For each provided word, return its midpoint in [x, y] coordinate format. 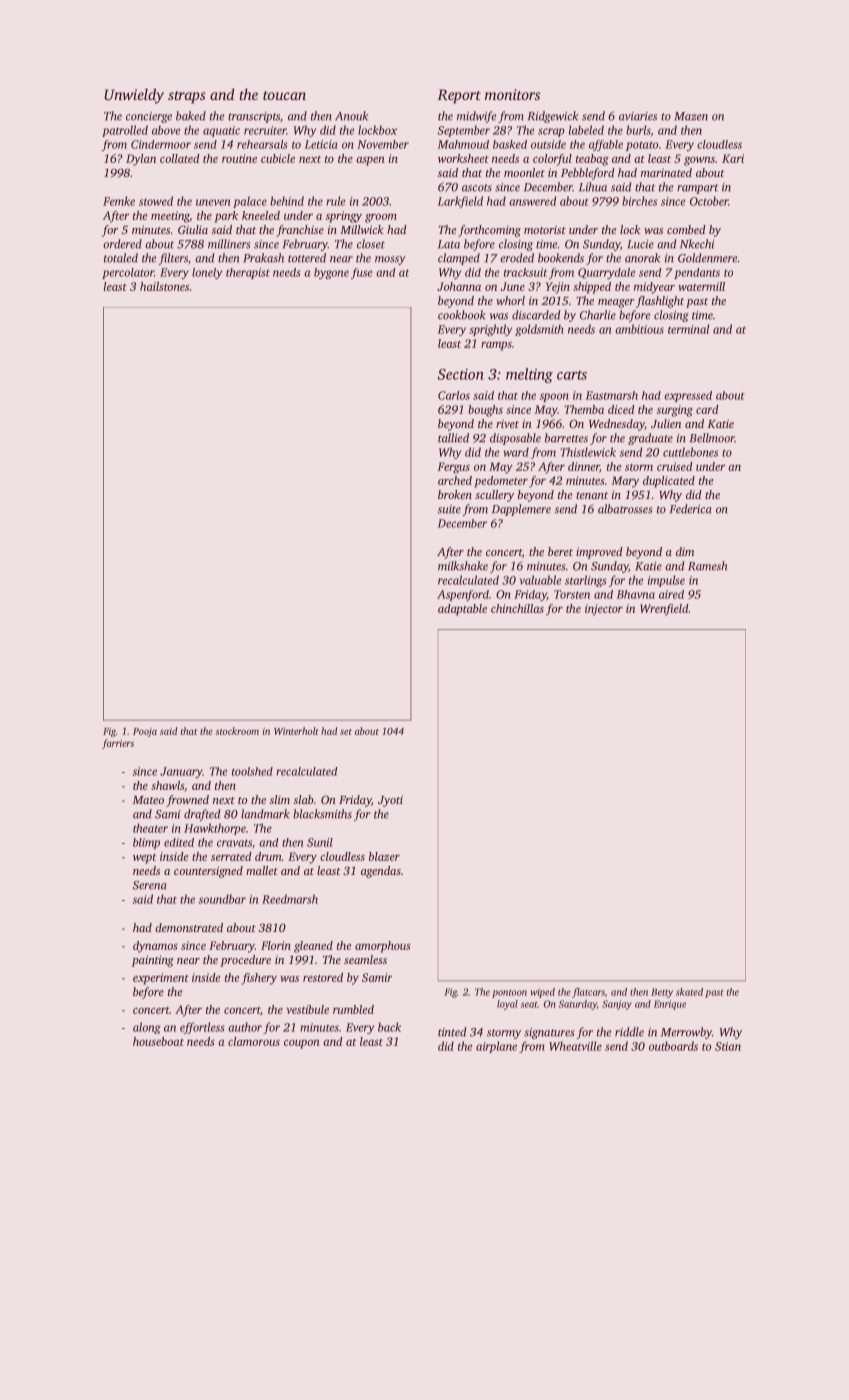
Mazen [691, 116]
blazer [384, 856]
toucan [284, 95]
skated [689, 992]
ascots [477, 188]
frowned [187, 801]
